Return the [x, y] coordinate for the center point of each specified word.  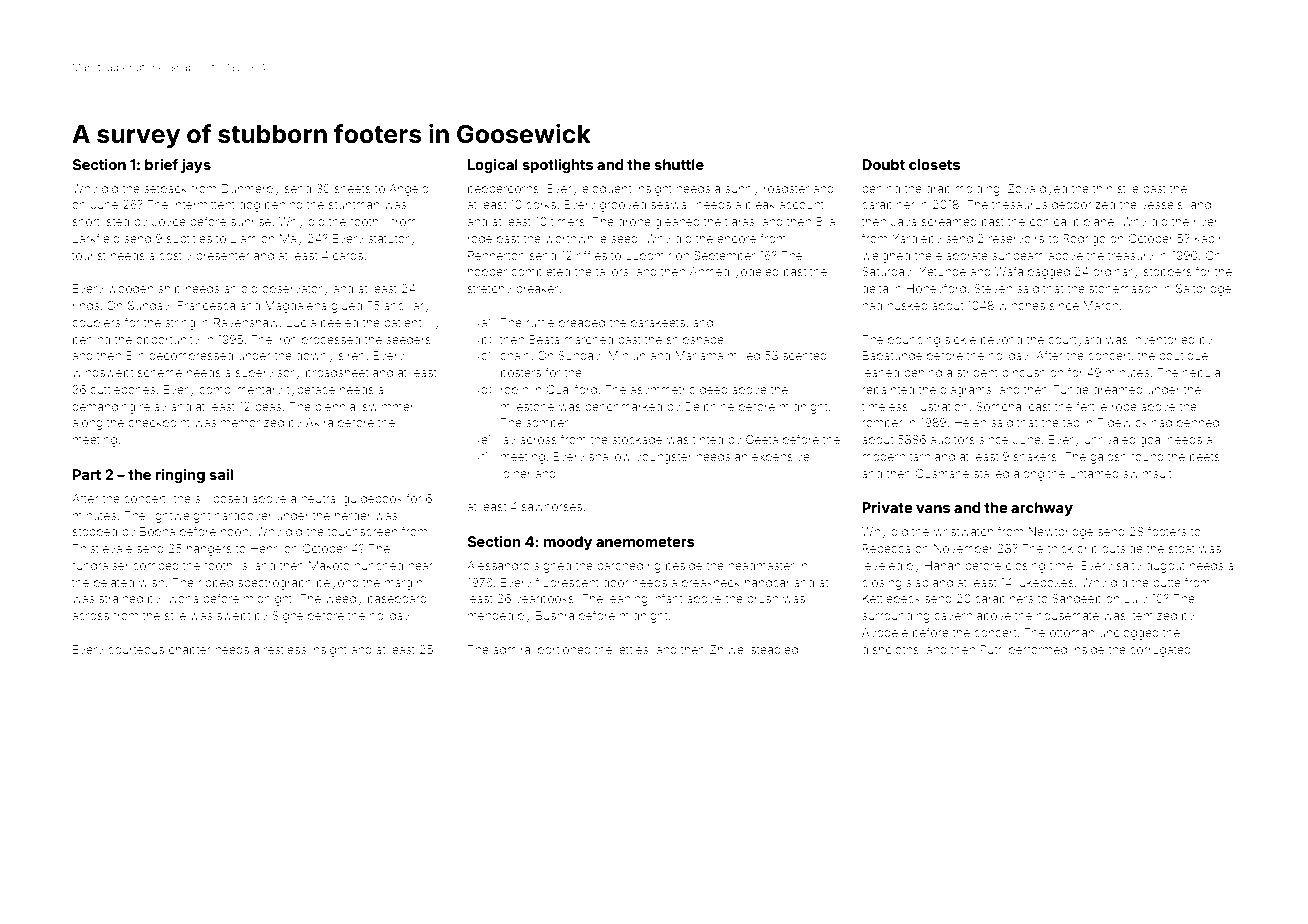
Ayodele [885, 634]
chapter [190, 651]
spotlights [557, 166]
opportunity [168, 341]
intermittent [204, 204]
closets [934, 164]
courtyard [1074, 341]
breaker [537, 288]
